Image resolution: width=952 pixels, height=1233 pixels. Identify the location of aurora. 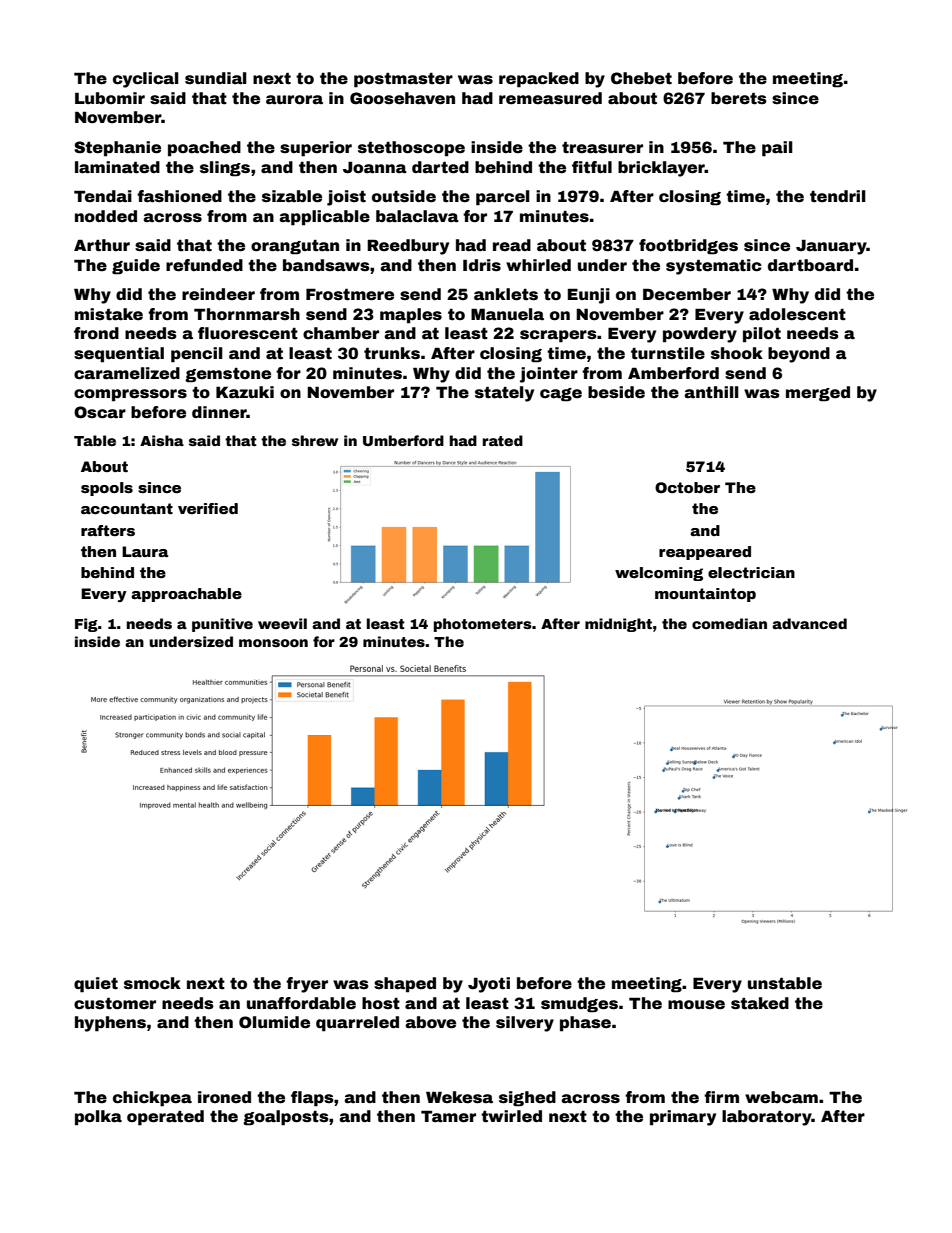
(294, 100).
